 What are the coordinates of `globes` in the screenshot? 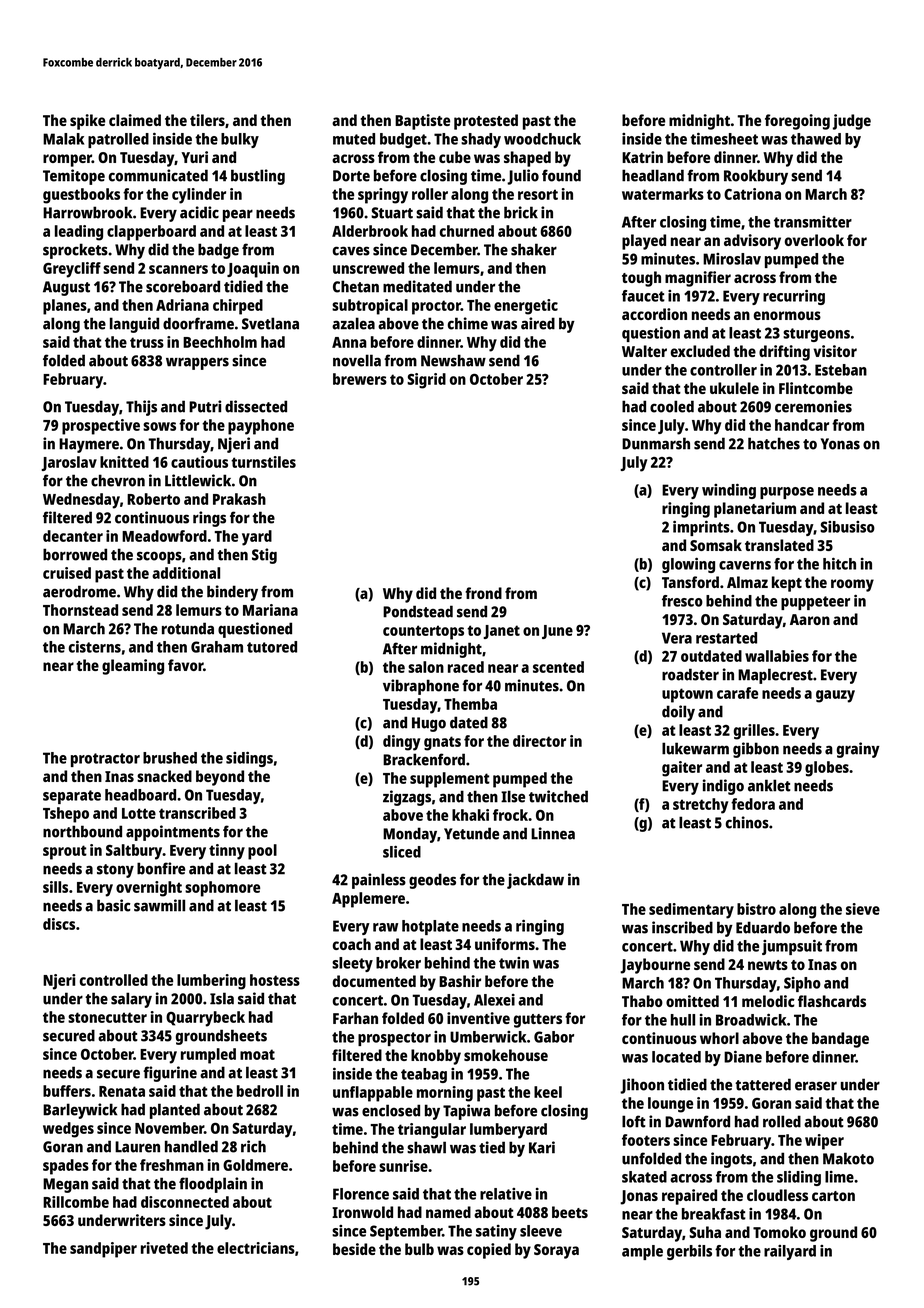 It's located at (827, 769).
